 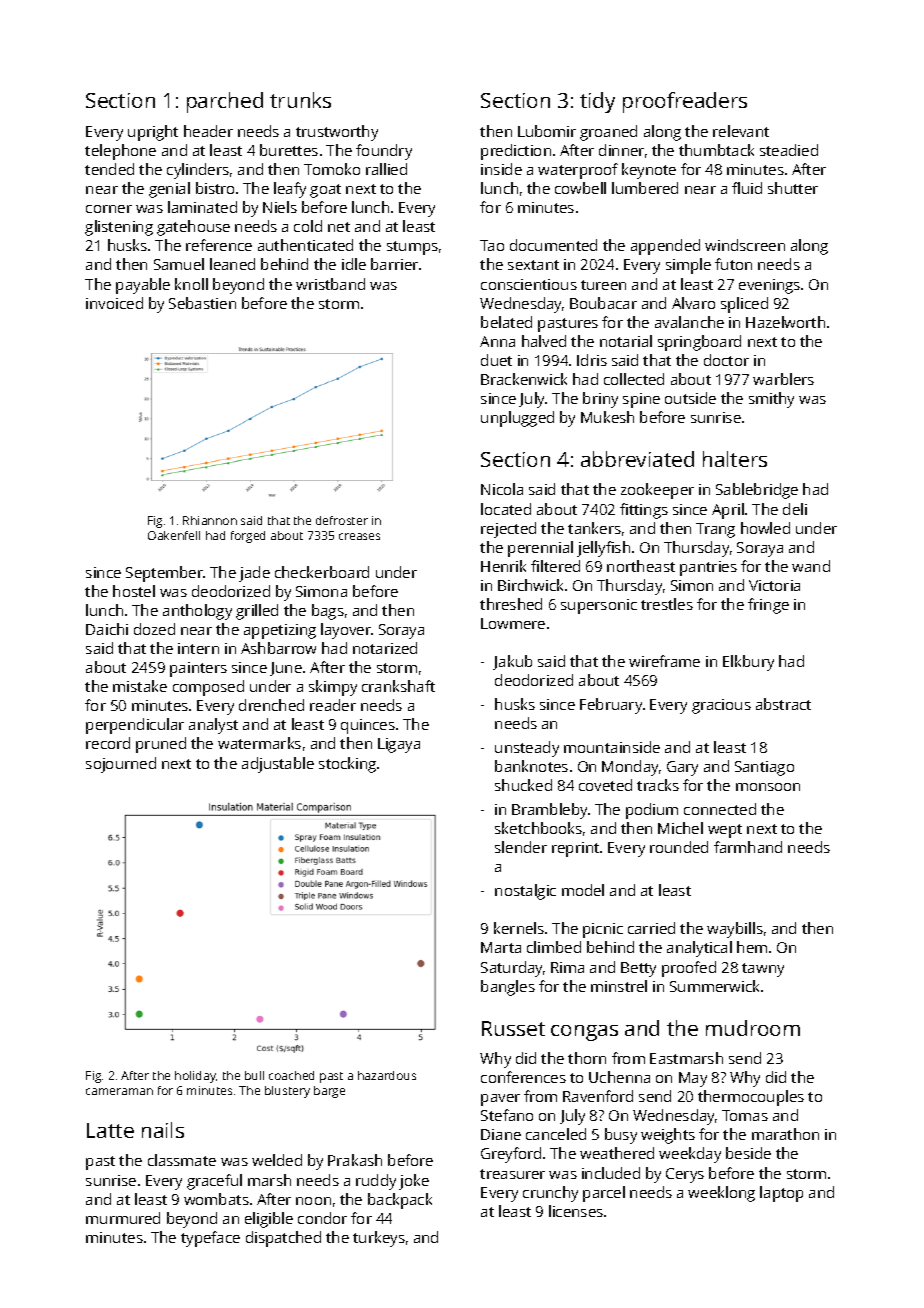 I want to click on slender, so click(x=521, y=847).
